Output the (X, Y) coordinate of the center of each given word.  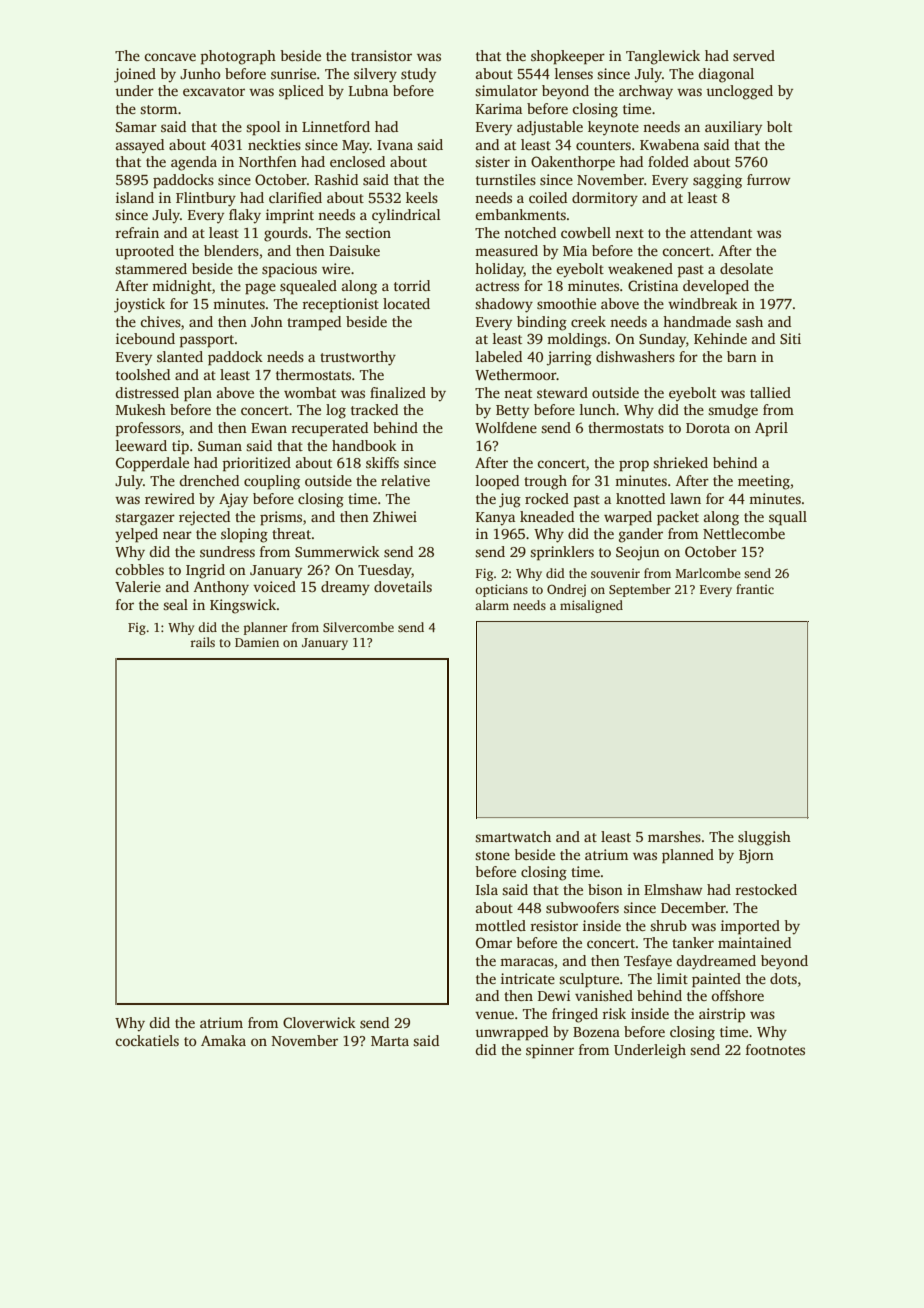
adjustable (550, 128)
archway (646, 92)
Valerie (138, 586)
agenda (194, 163)
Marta (390, 1041)
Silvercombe (358, 627)
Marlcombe (708, 573)
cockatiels (147, 1040)
